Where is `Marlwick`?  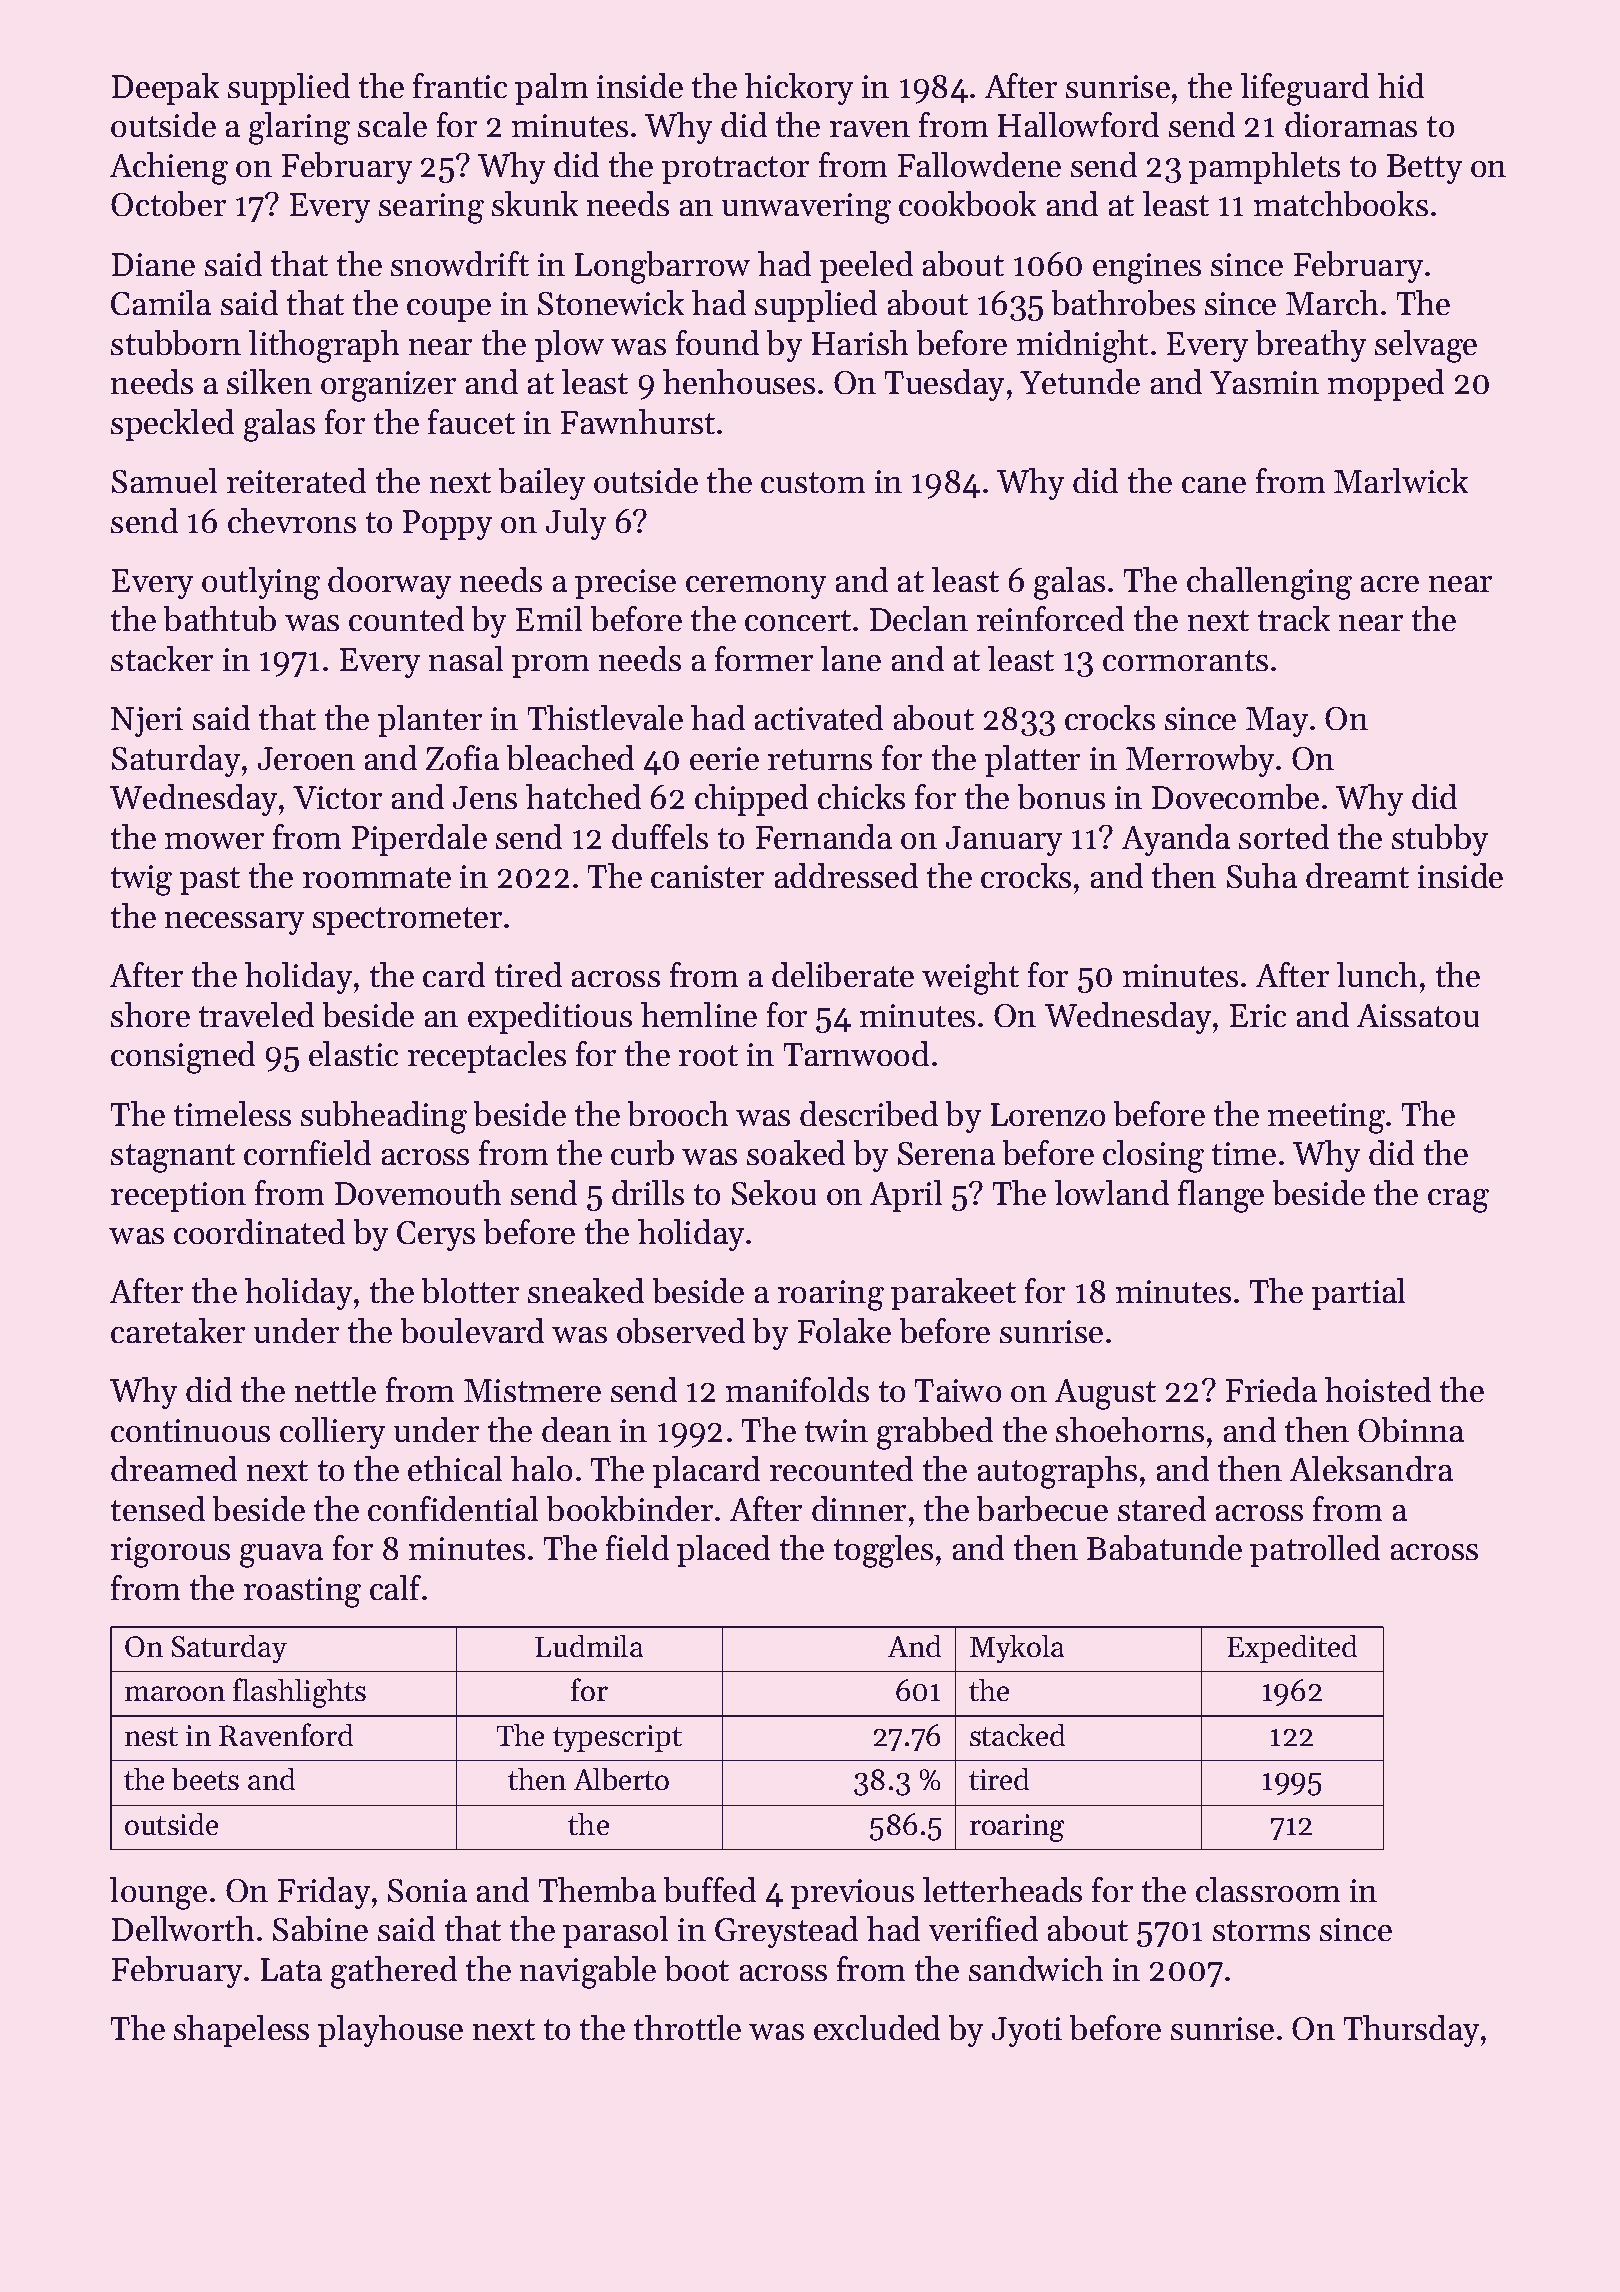
Marlwick is located at coordinates (1401, 480).
